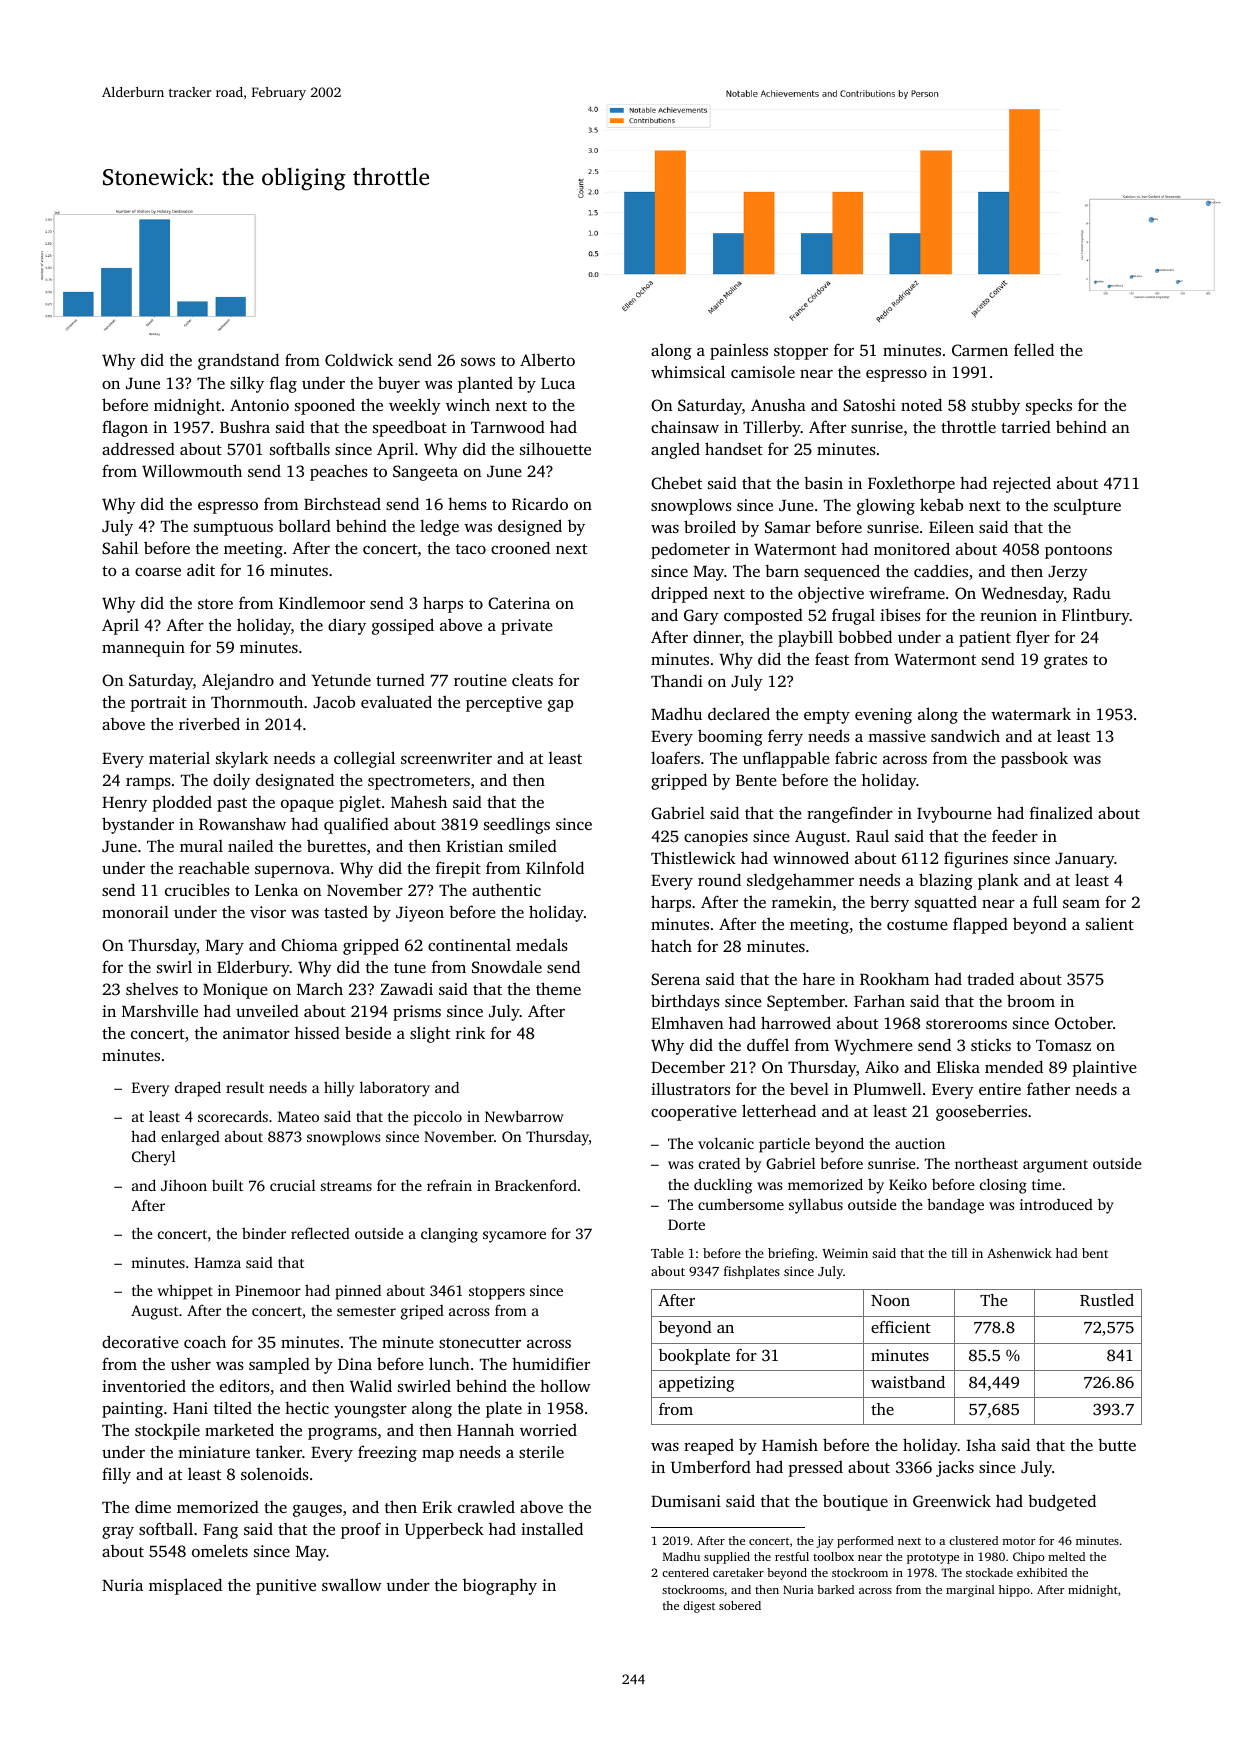  I want to click on worried, so click(548, 1430).
